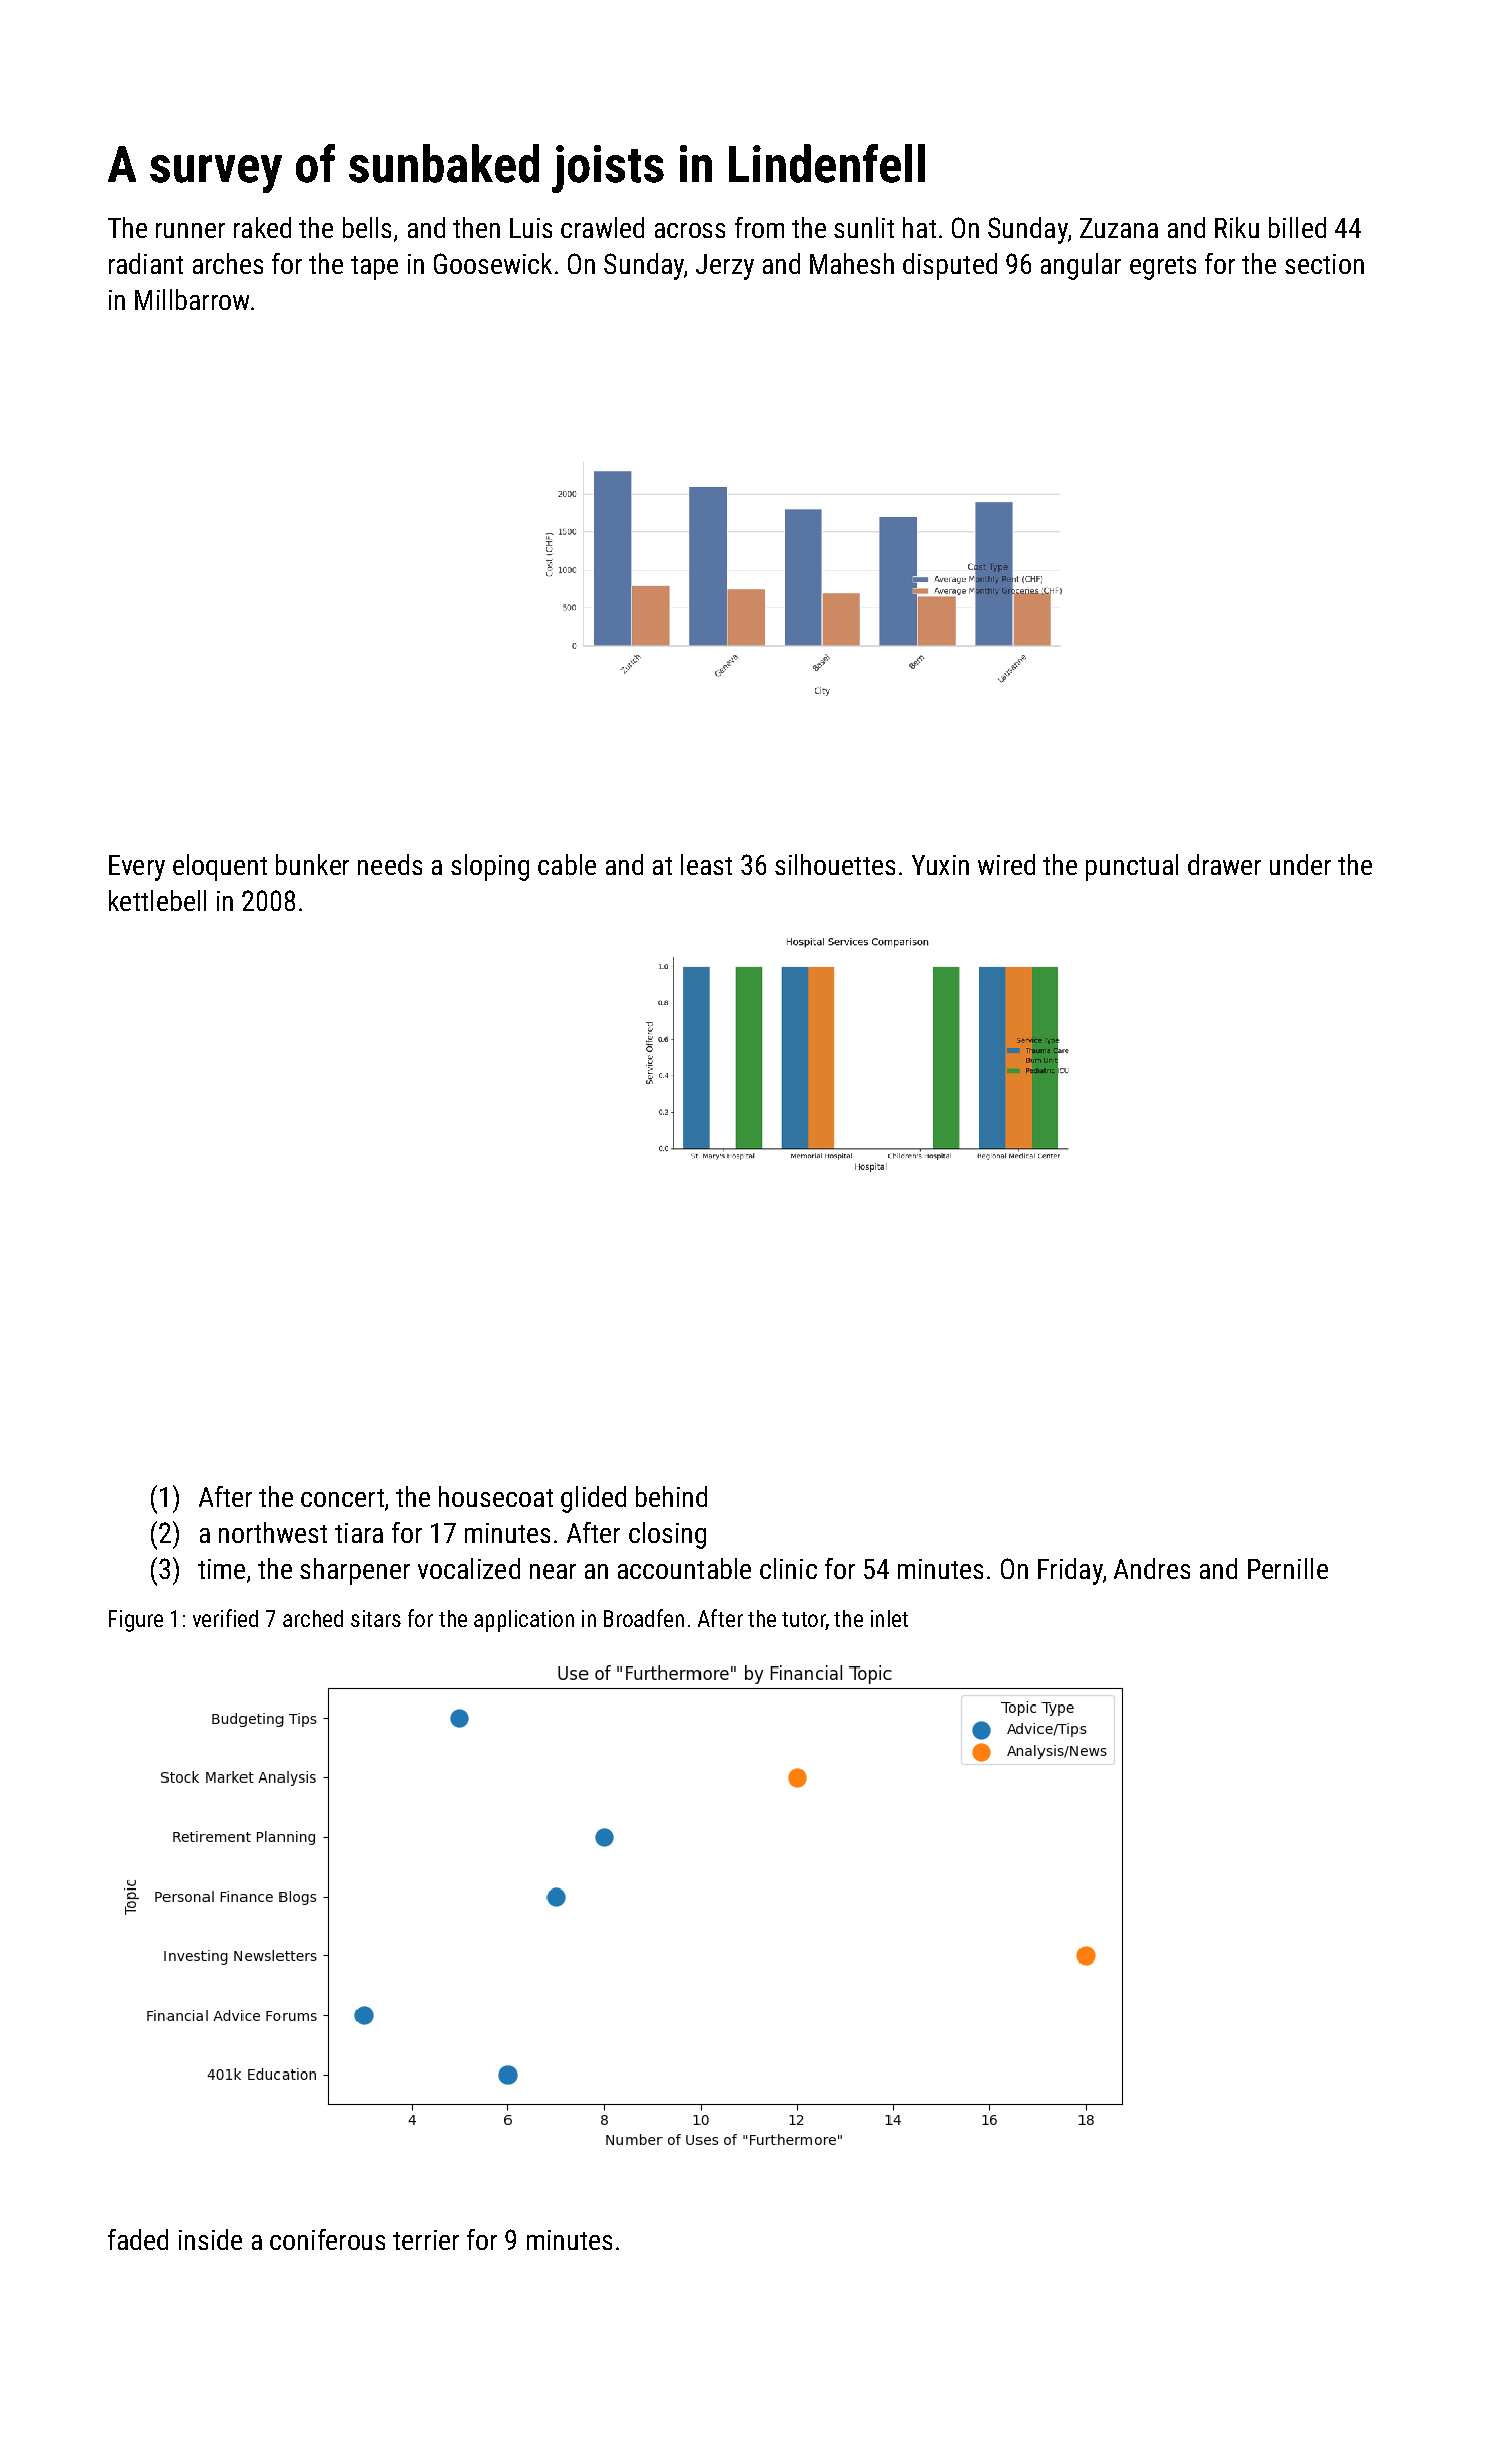  Describe the element at coordinates (1288, 1568) in the image. I see `Pernille` at that location.
